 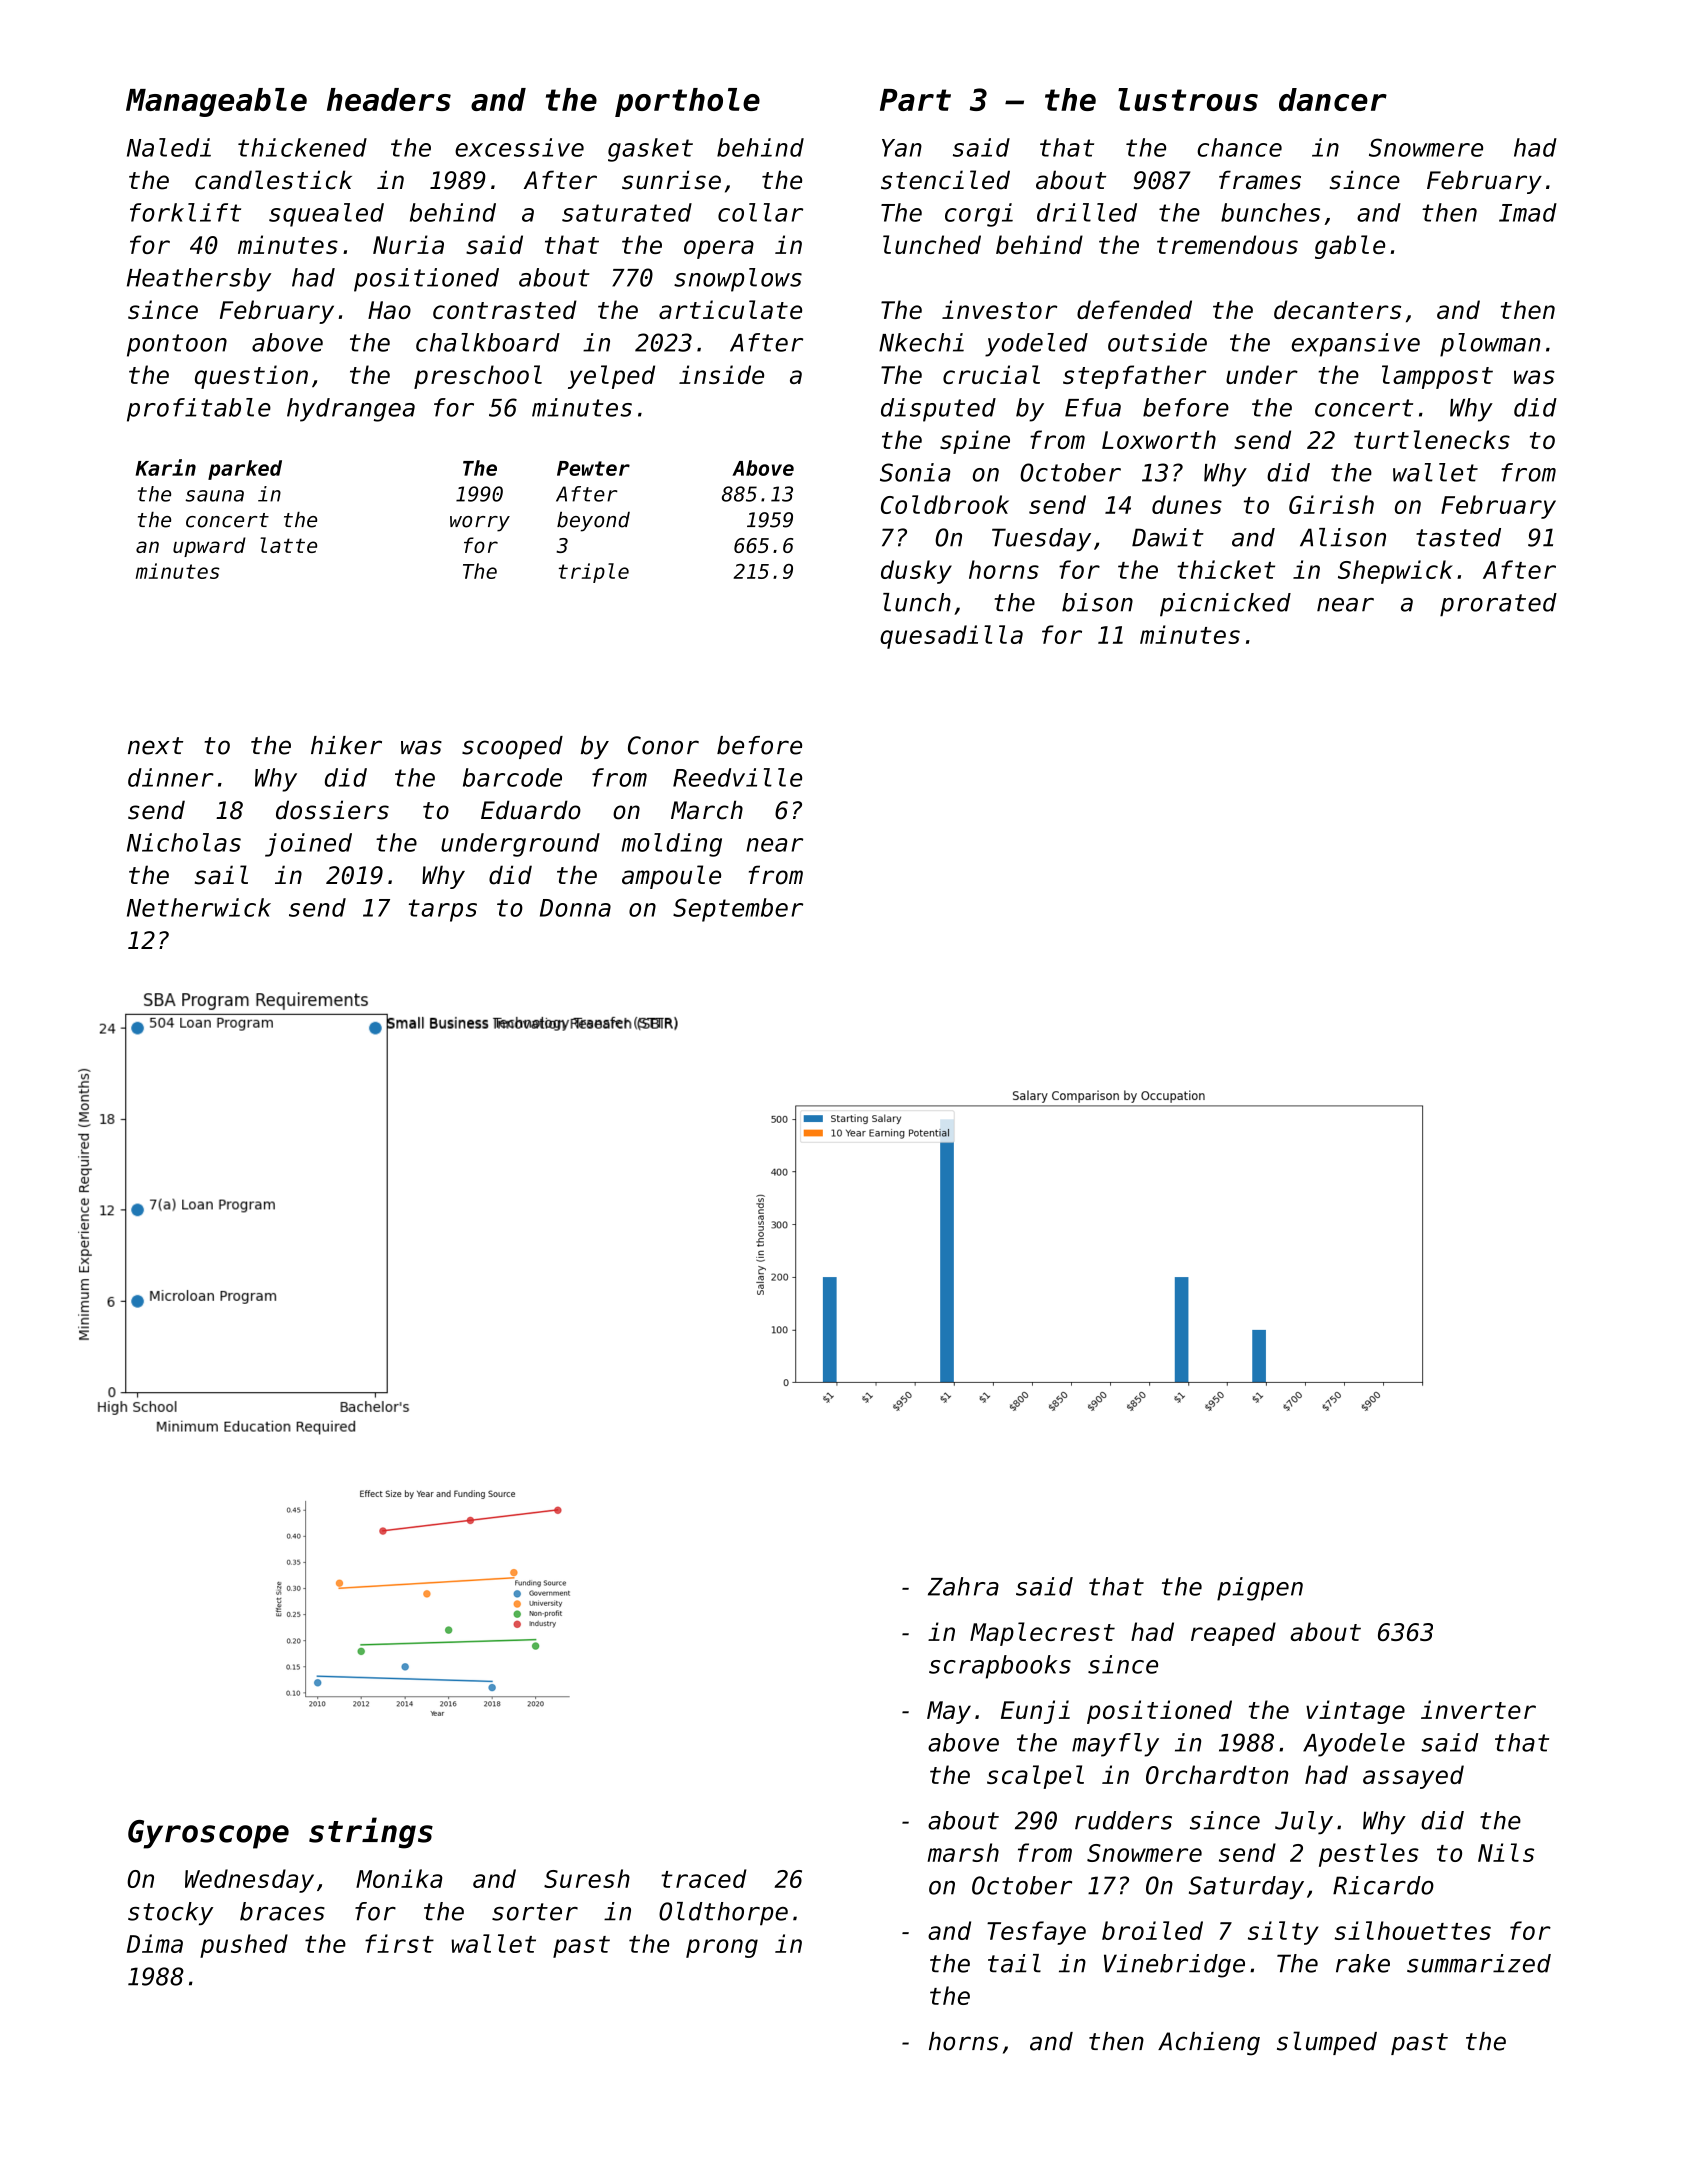 I want to click on ampoule, so click(x=671, y=877).
